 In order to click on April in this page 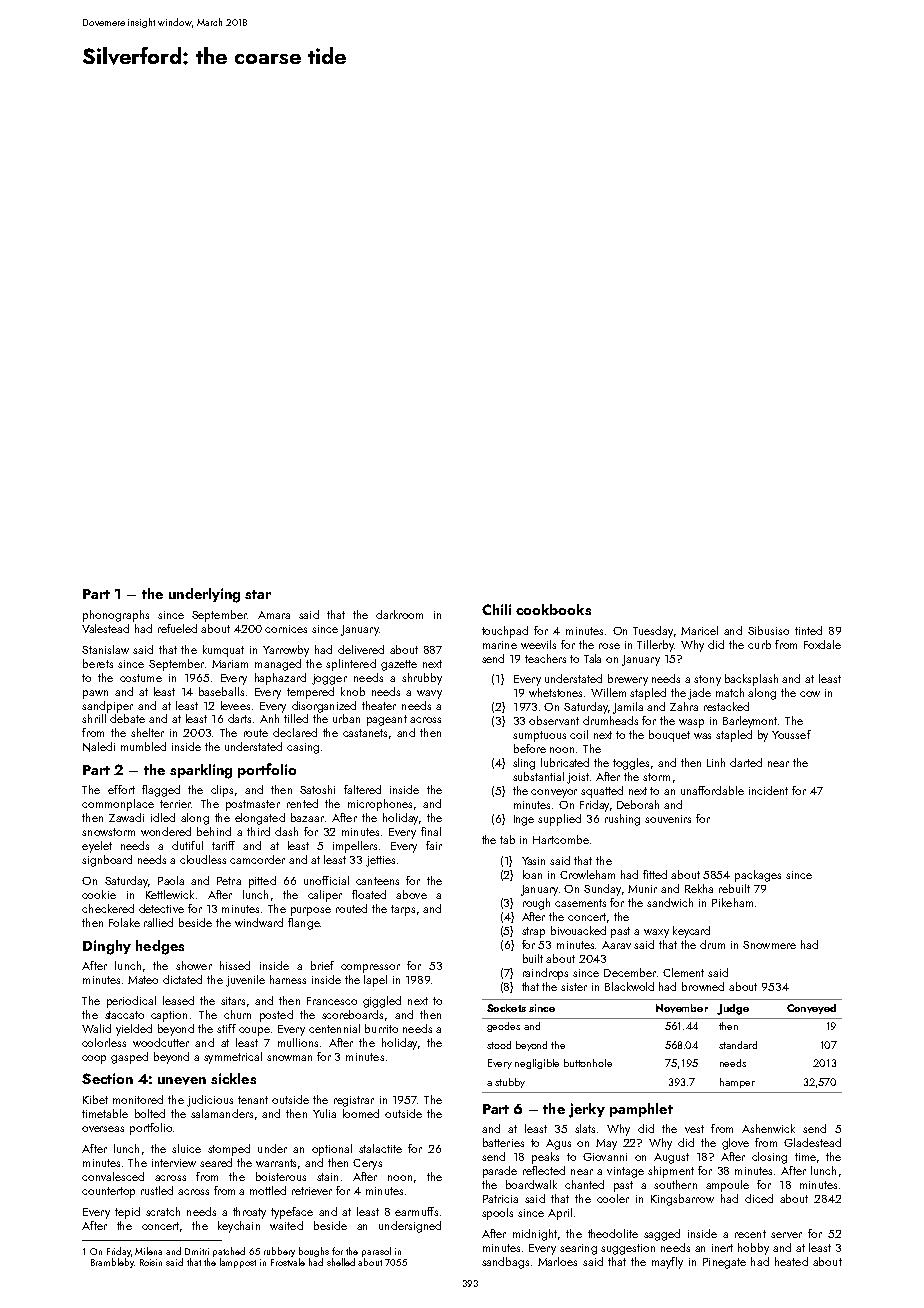, I will do `click(560, 1214)`.
